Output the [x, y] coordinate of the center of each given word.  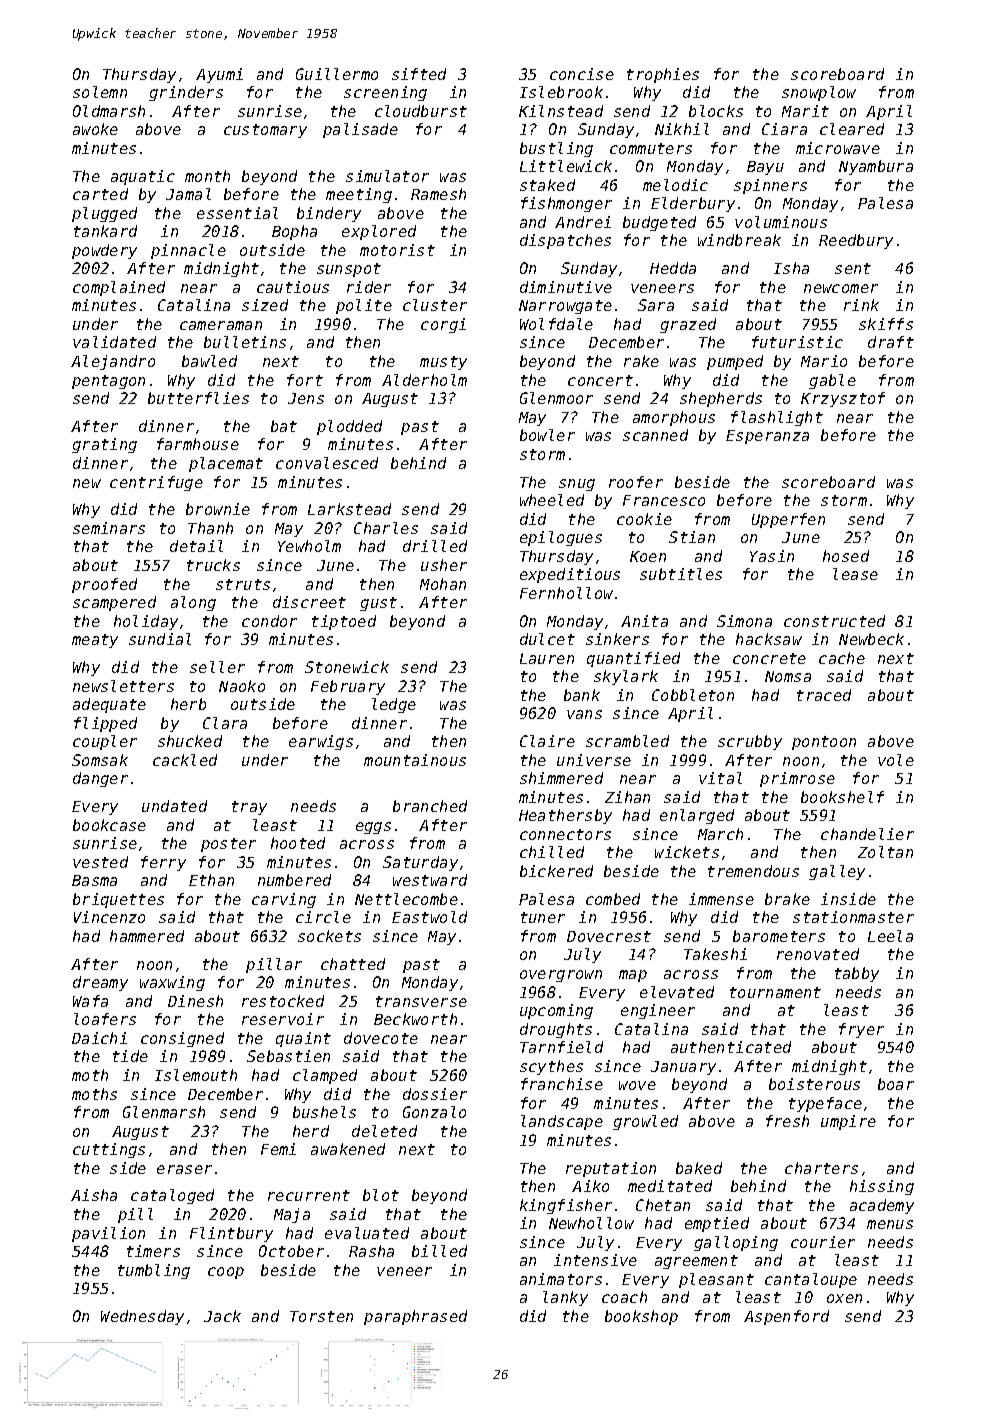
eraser [184, 1169]
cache [842, 658]
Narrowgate [565, 307]
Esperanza [767, 437]
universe [594, 760]
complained [119, 288]
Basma [94, 880]
